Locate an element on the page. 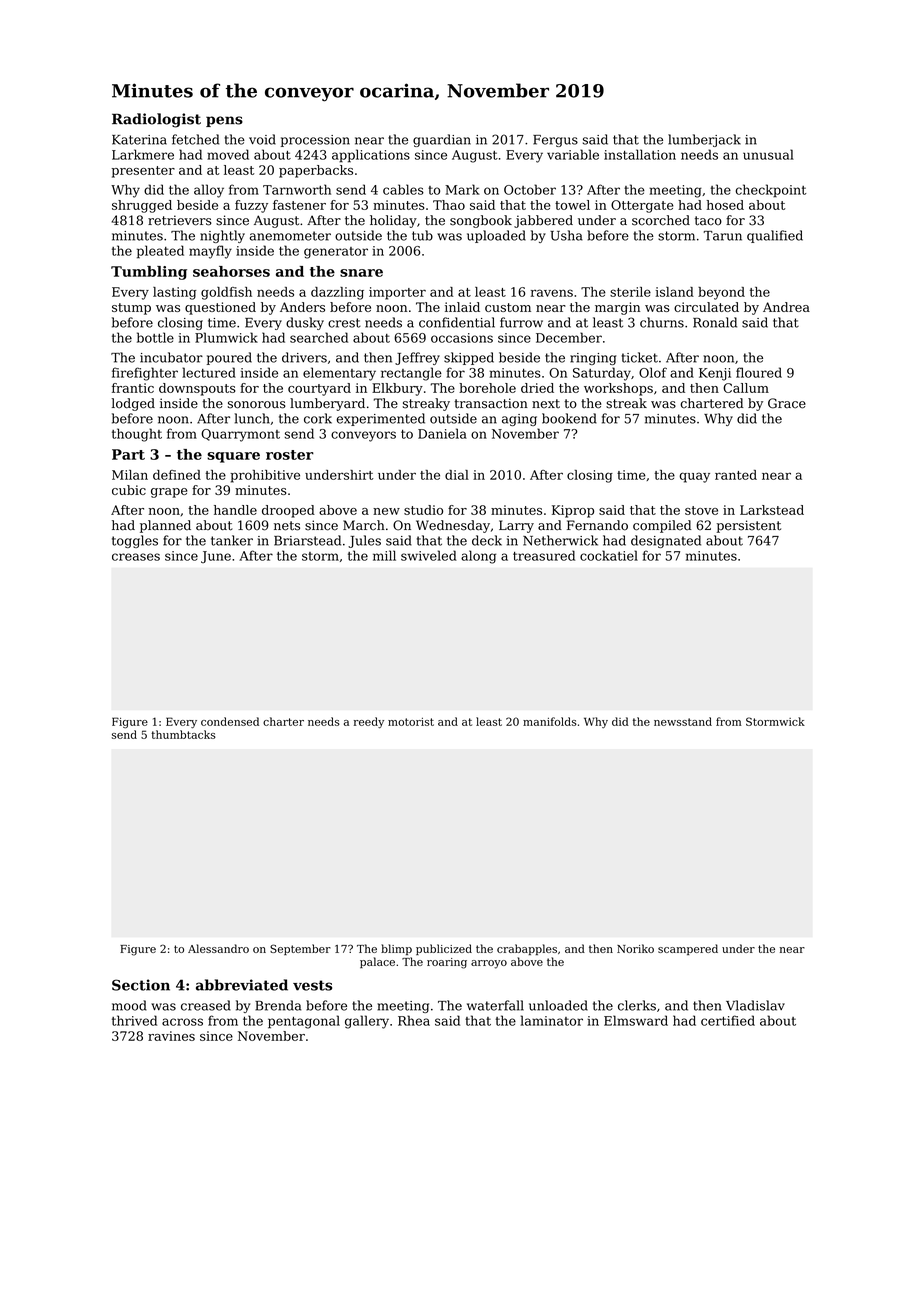 The width and height of the document is (924, 1308). scampered is located at coordinates (688, 949).
